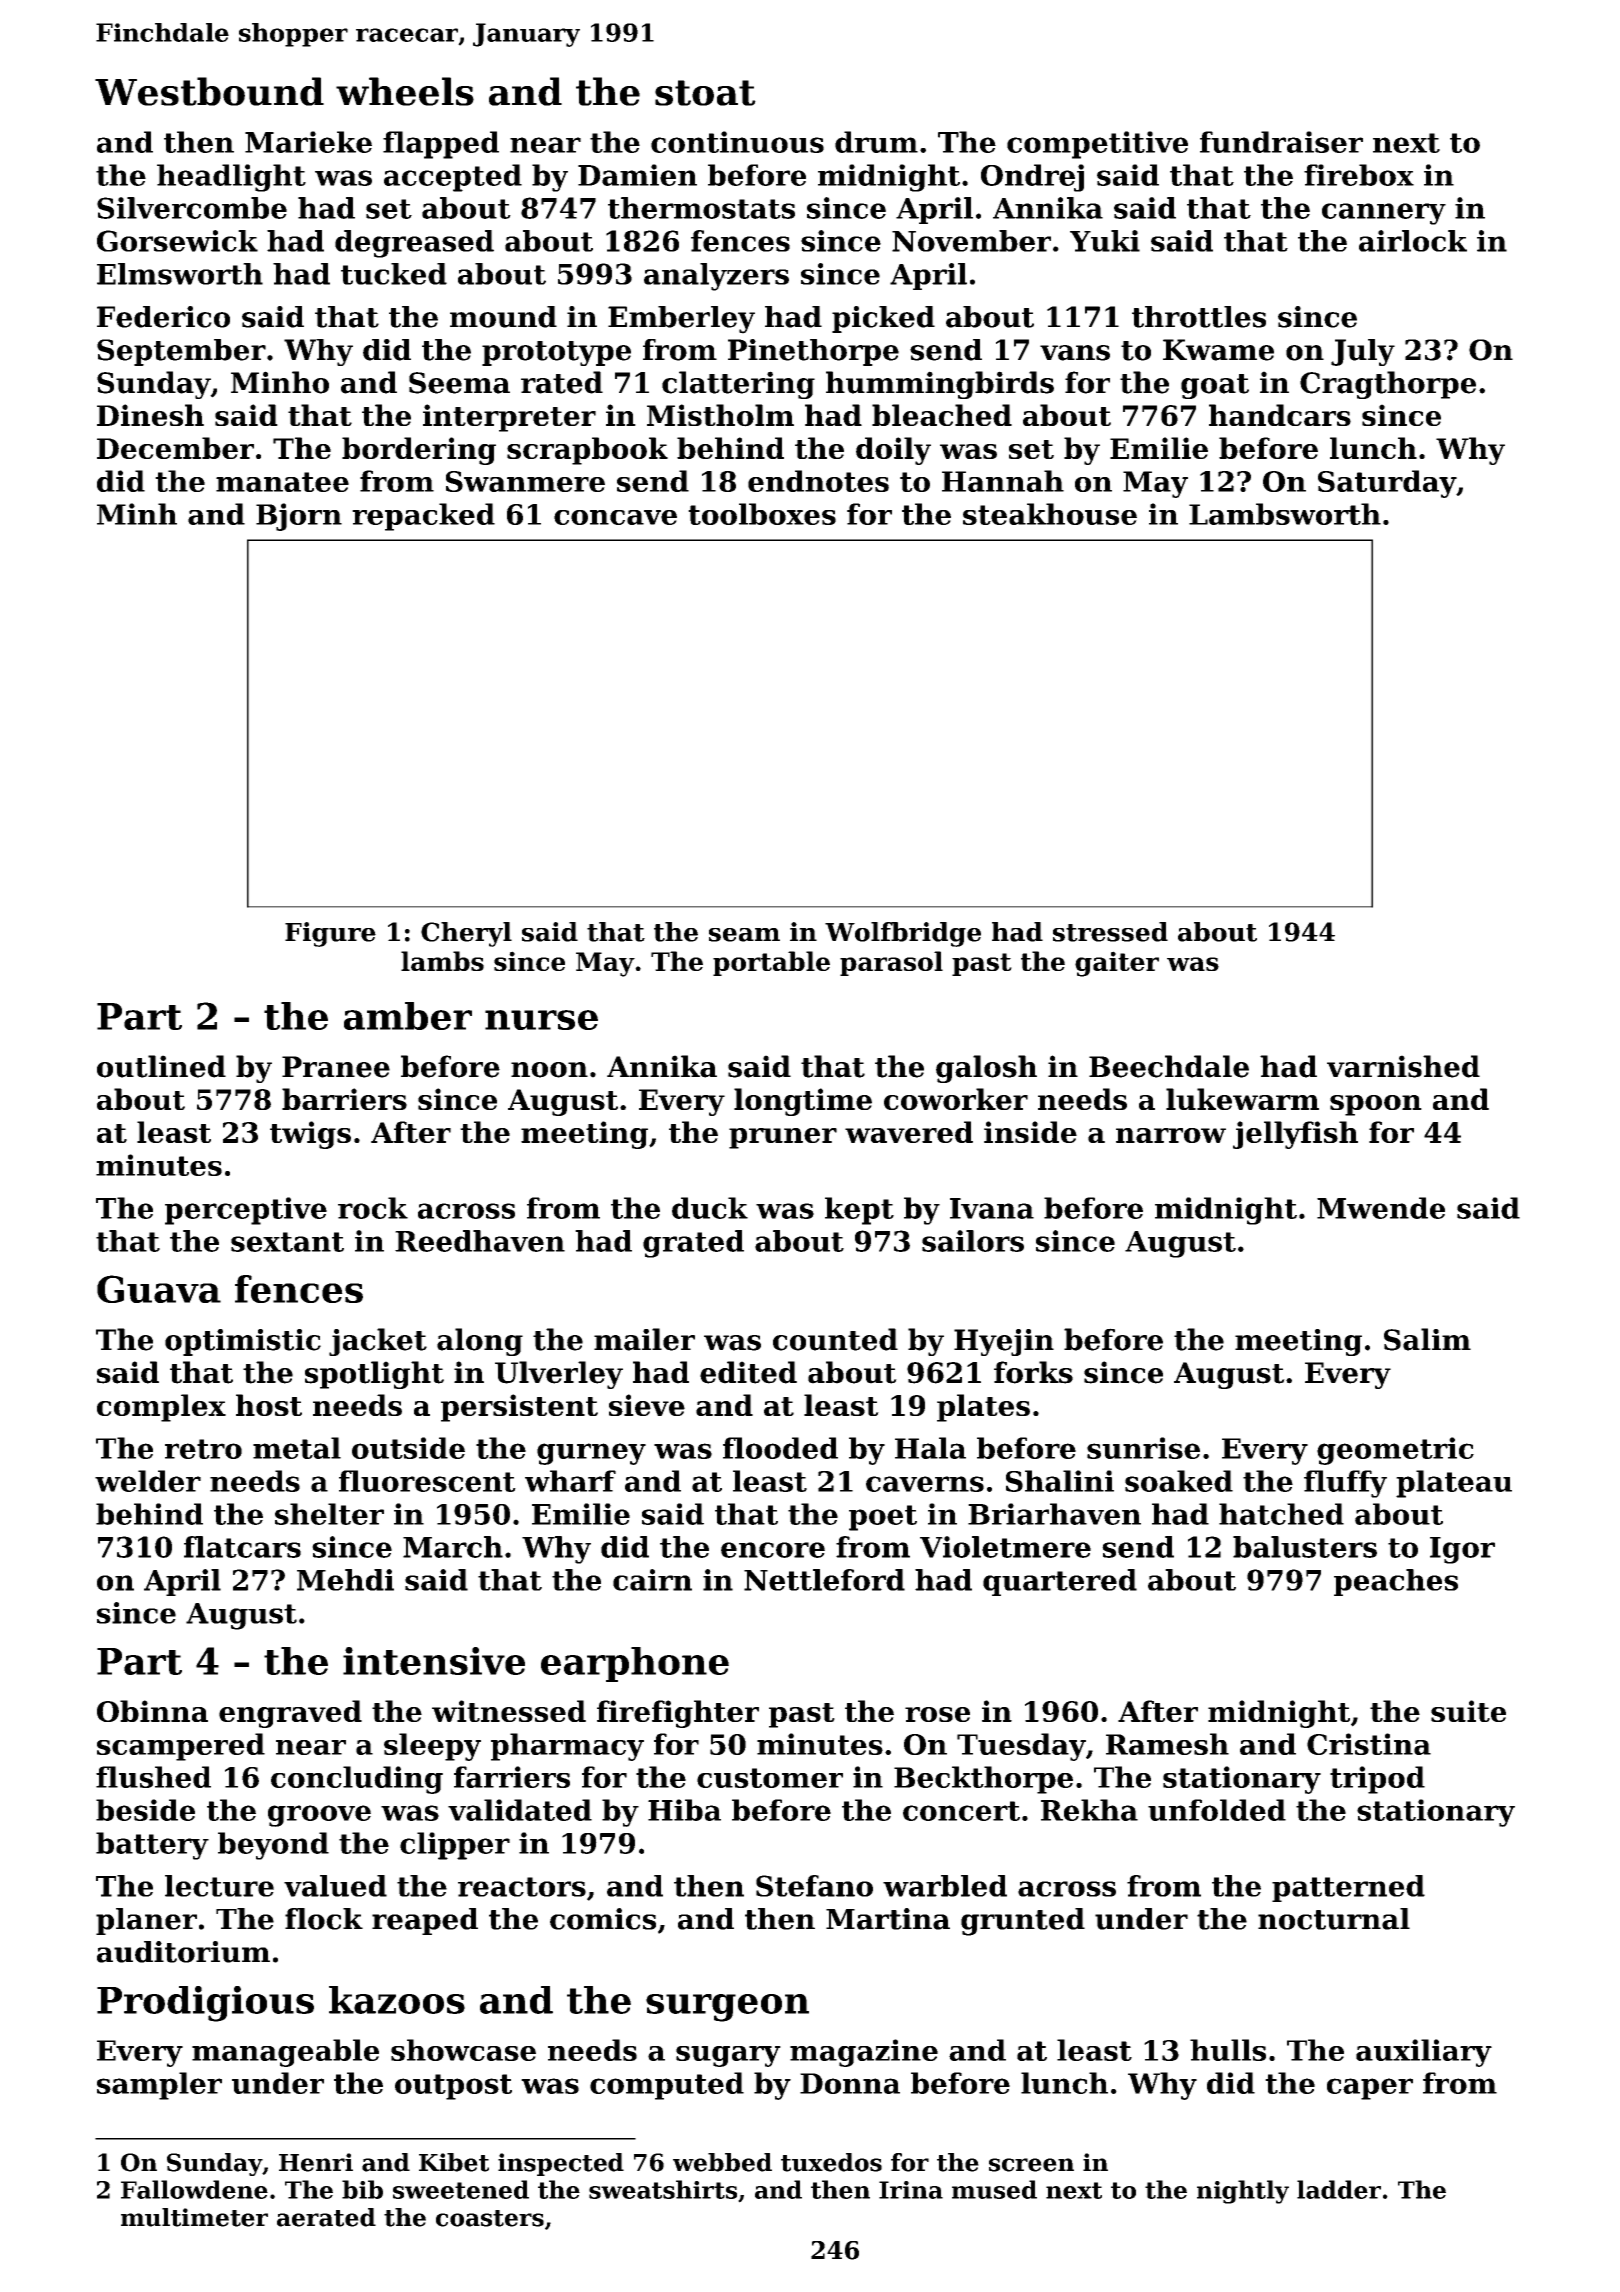  What do you see at coordinates (209, 91) in the screenshot?
I see `Westbound` at bounding box center [209, 91].
